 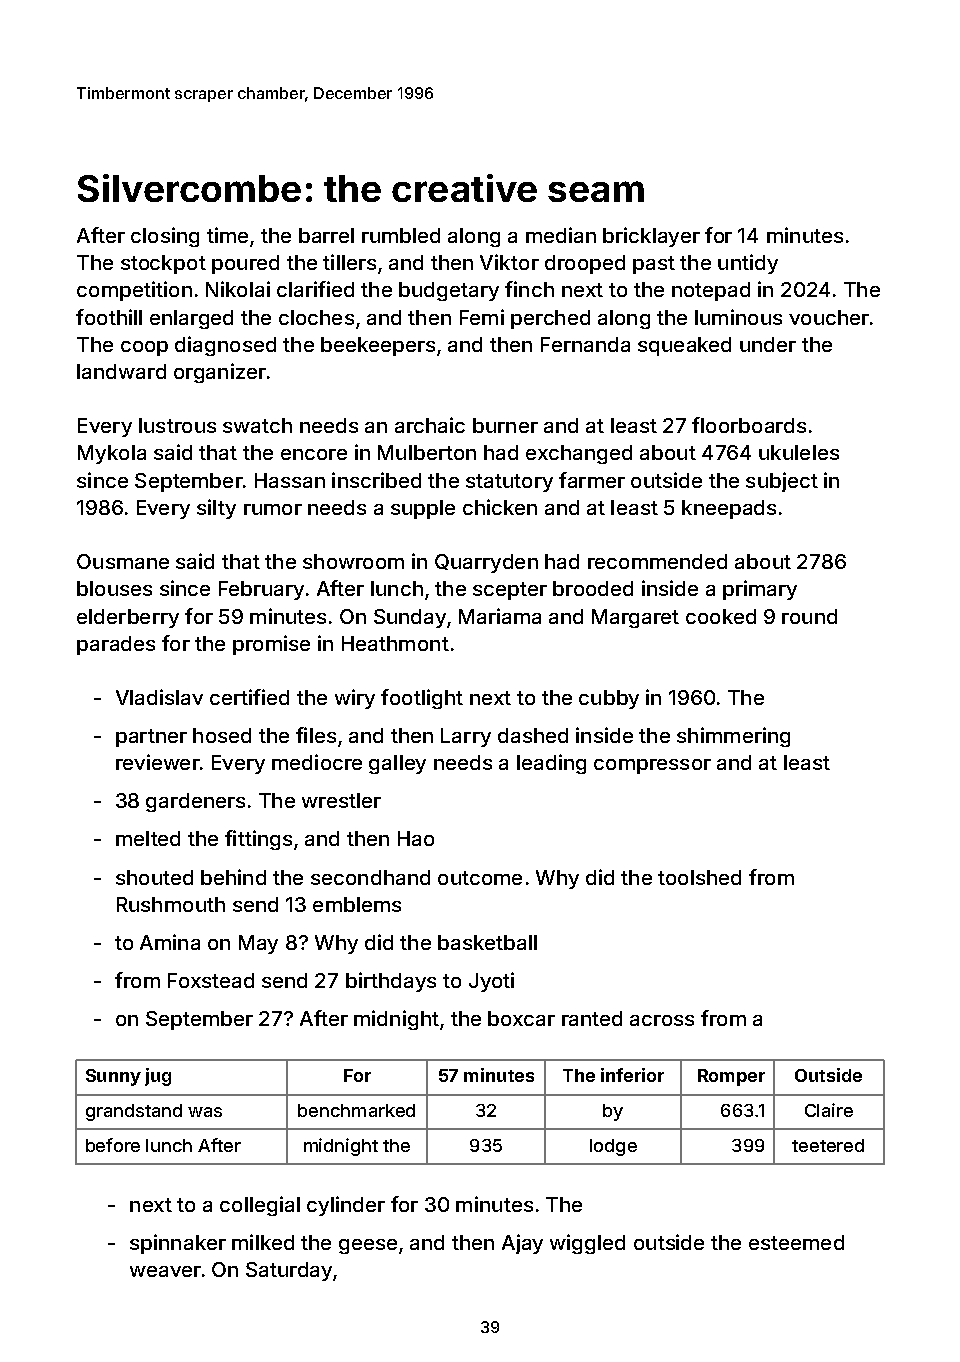 I want to click on shimmering, so click(x=733, y=737).
